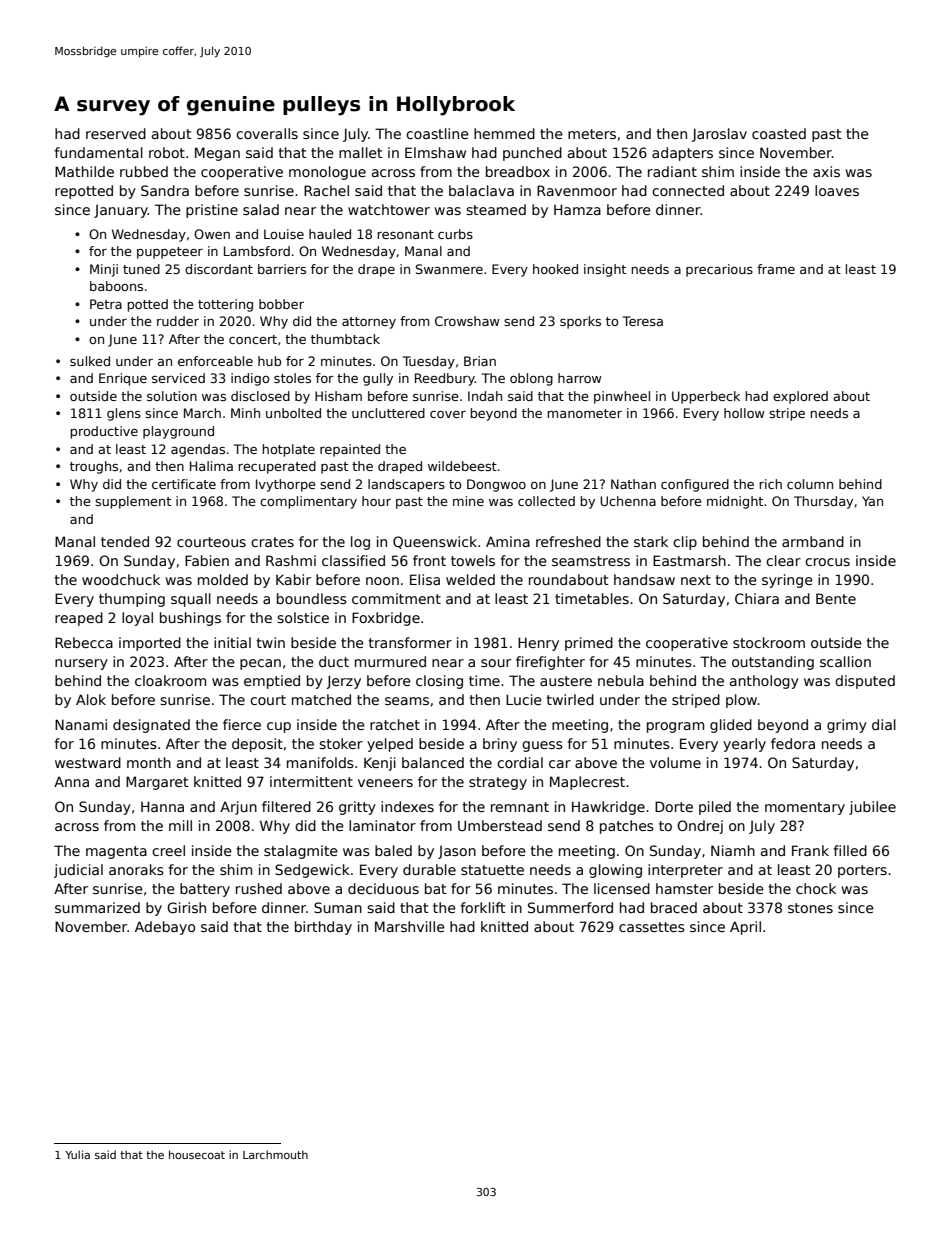  What do you see at coordinates (504, 133) in the image?
I see `hemmed` at bounding box center [504, 133].
